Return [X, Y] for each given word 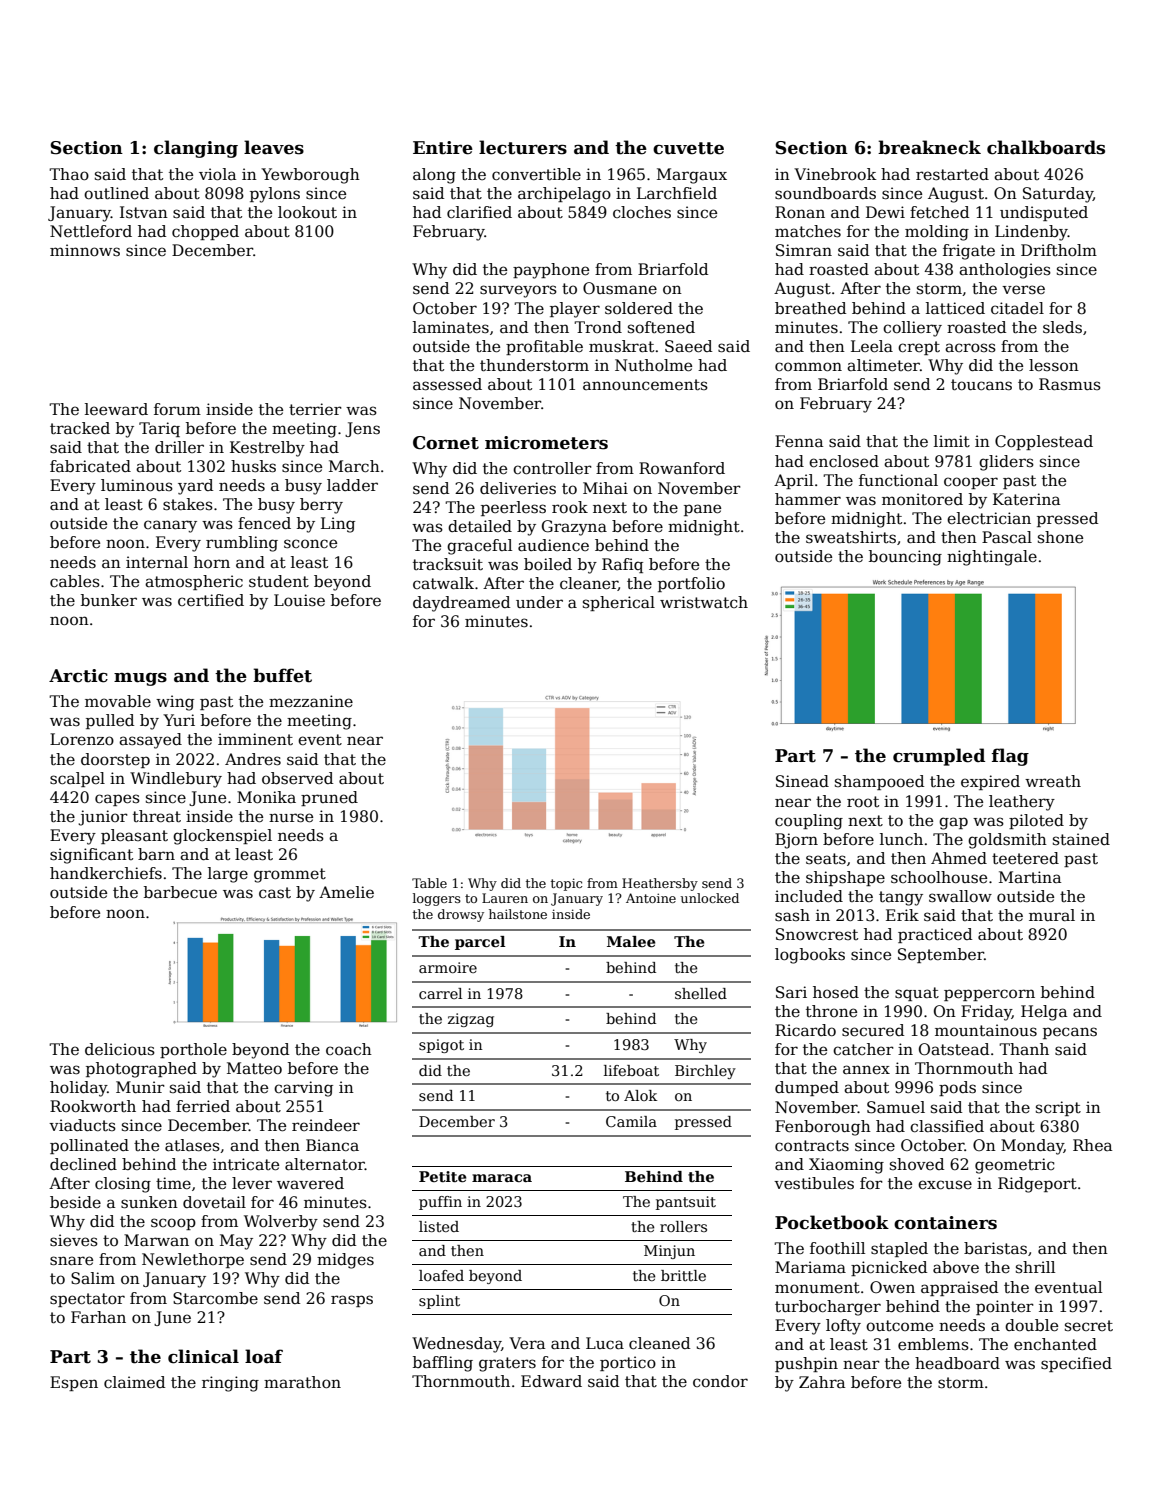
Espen [74, 1383]
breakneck [929, 147]
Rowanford [682, 468]
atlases [192, 1145]
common [808, 367]
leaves [274, 147]
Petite [443, 1176]
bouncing [905, 558]
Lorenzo [82, 739]
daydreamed [461, 604]
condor [720, 1381]
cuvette [688, 148]
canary [170, 526]
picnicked [889, 1268]
